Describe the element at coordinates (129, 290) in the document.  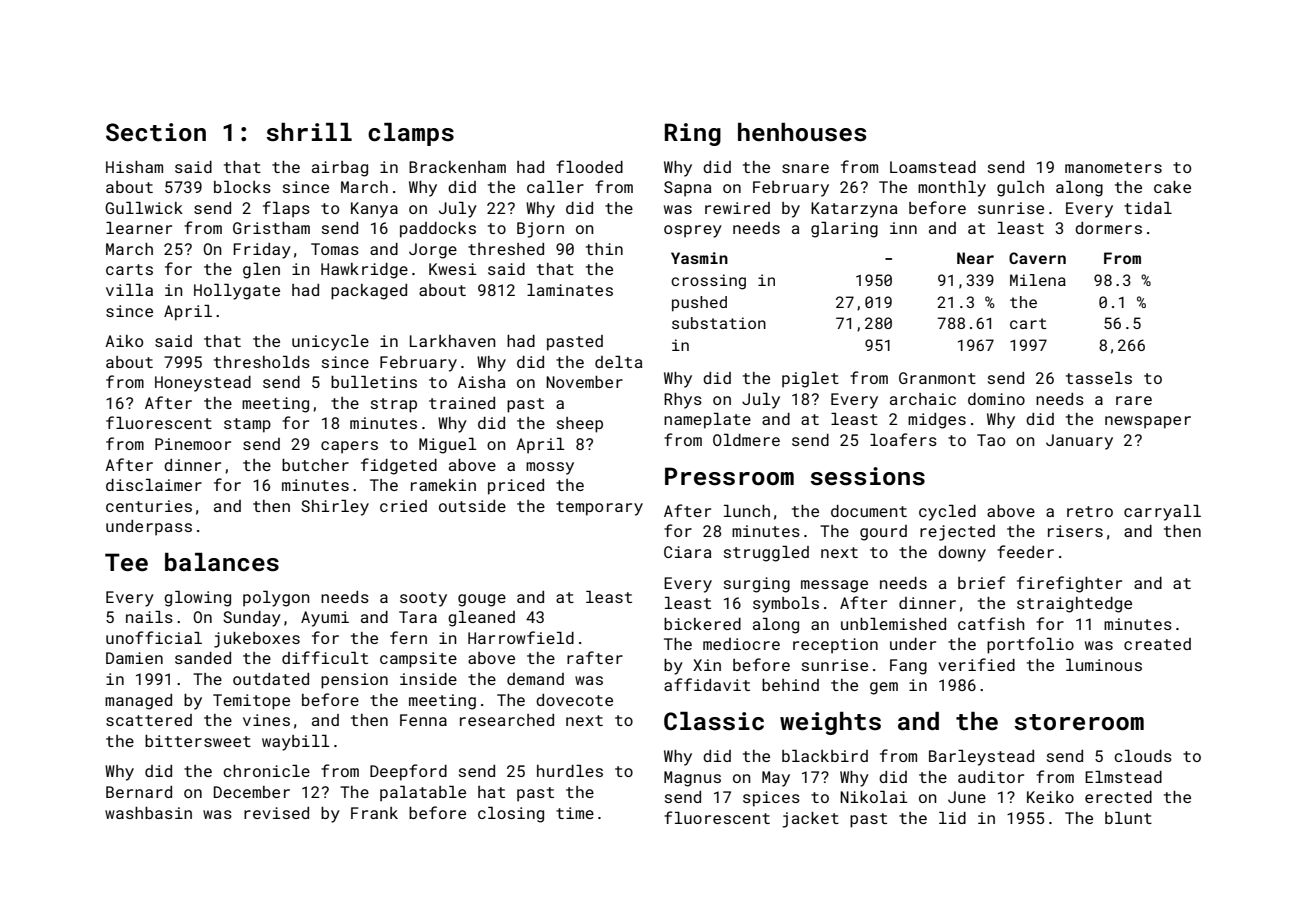
I see `villa` at that location.
